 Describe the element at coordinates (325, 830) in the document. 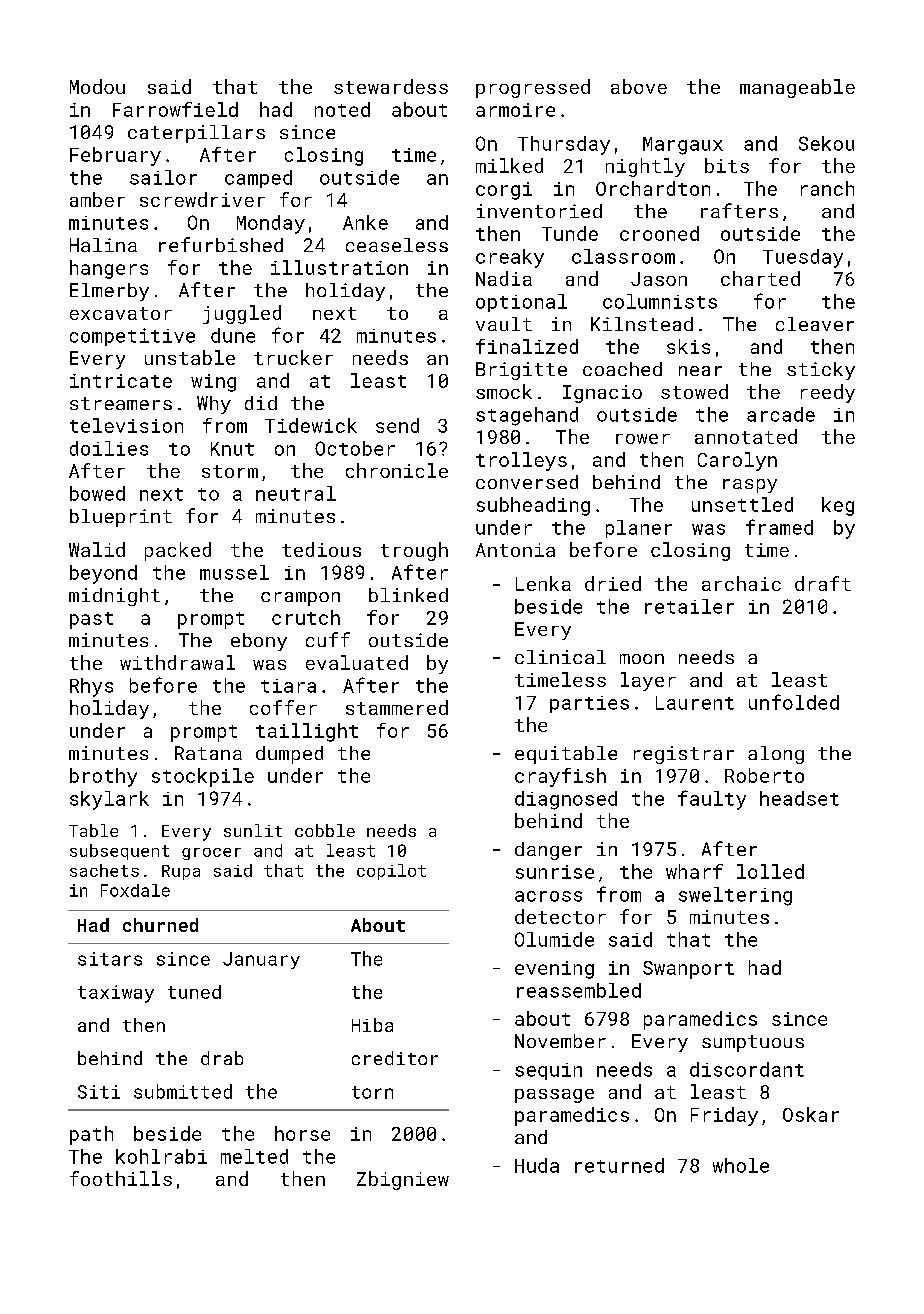

I see `cobble` at that location.
